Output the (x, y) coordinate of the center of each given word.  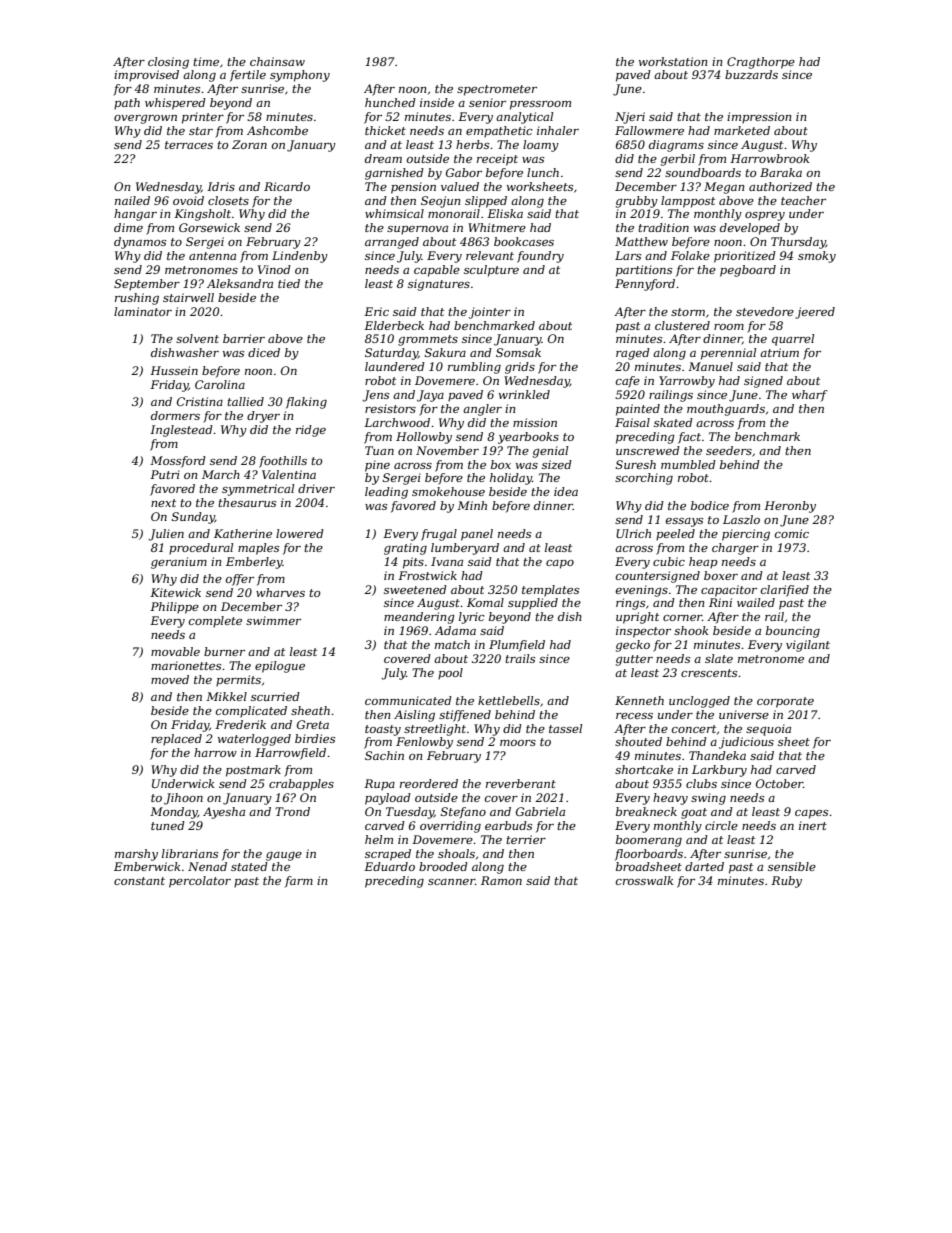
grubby (637, 202)
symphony (300, 76)
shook (691, 630)
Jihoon (183, 799)
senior (487, 102)
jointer (490, 313)
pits (413, 563)
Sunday (193, 518)
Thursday (798, 243)
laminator (143, 311)
